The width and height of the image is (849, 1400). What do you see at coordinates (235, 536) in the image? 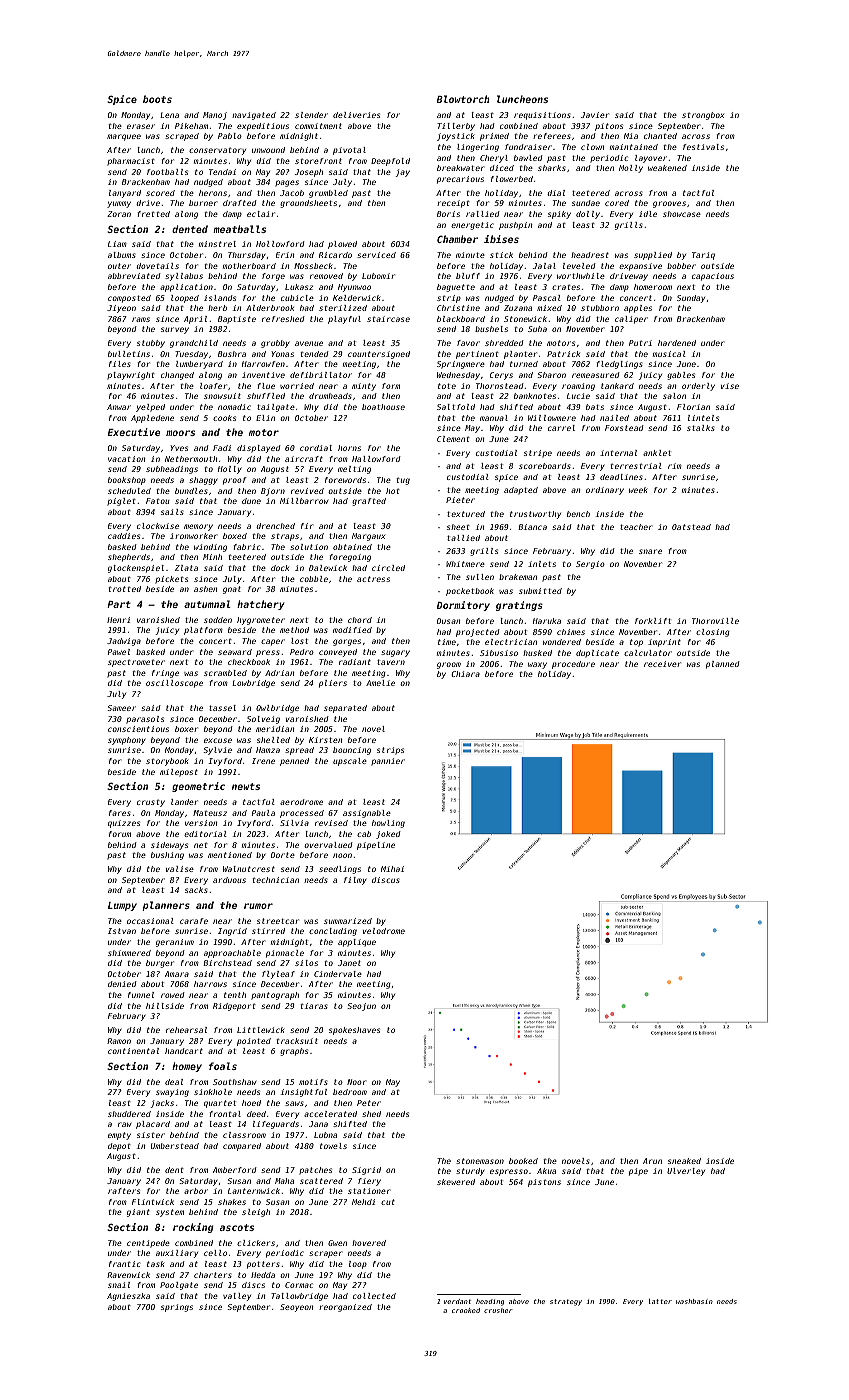
I see `boxed` at bounding box center [235, 536].
